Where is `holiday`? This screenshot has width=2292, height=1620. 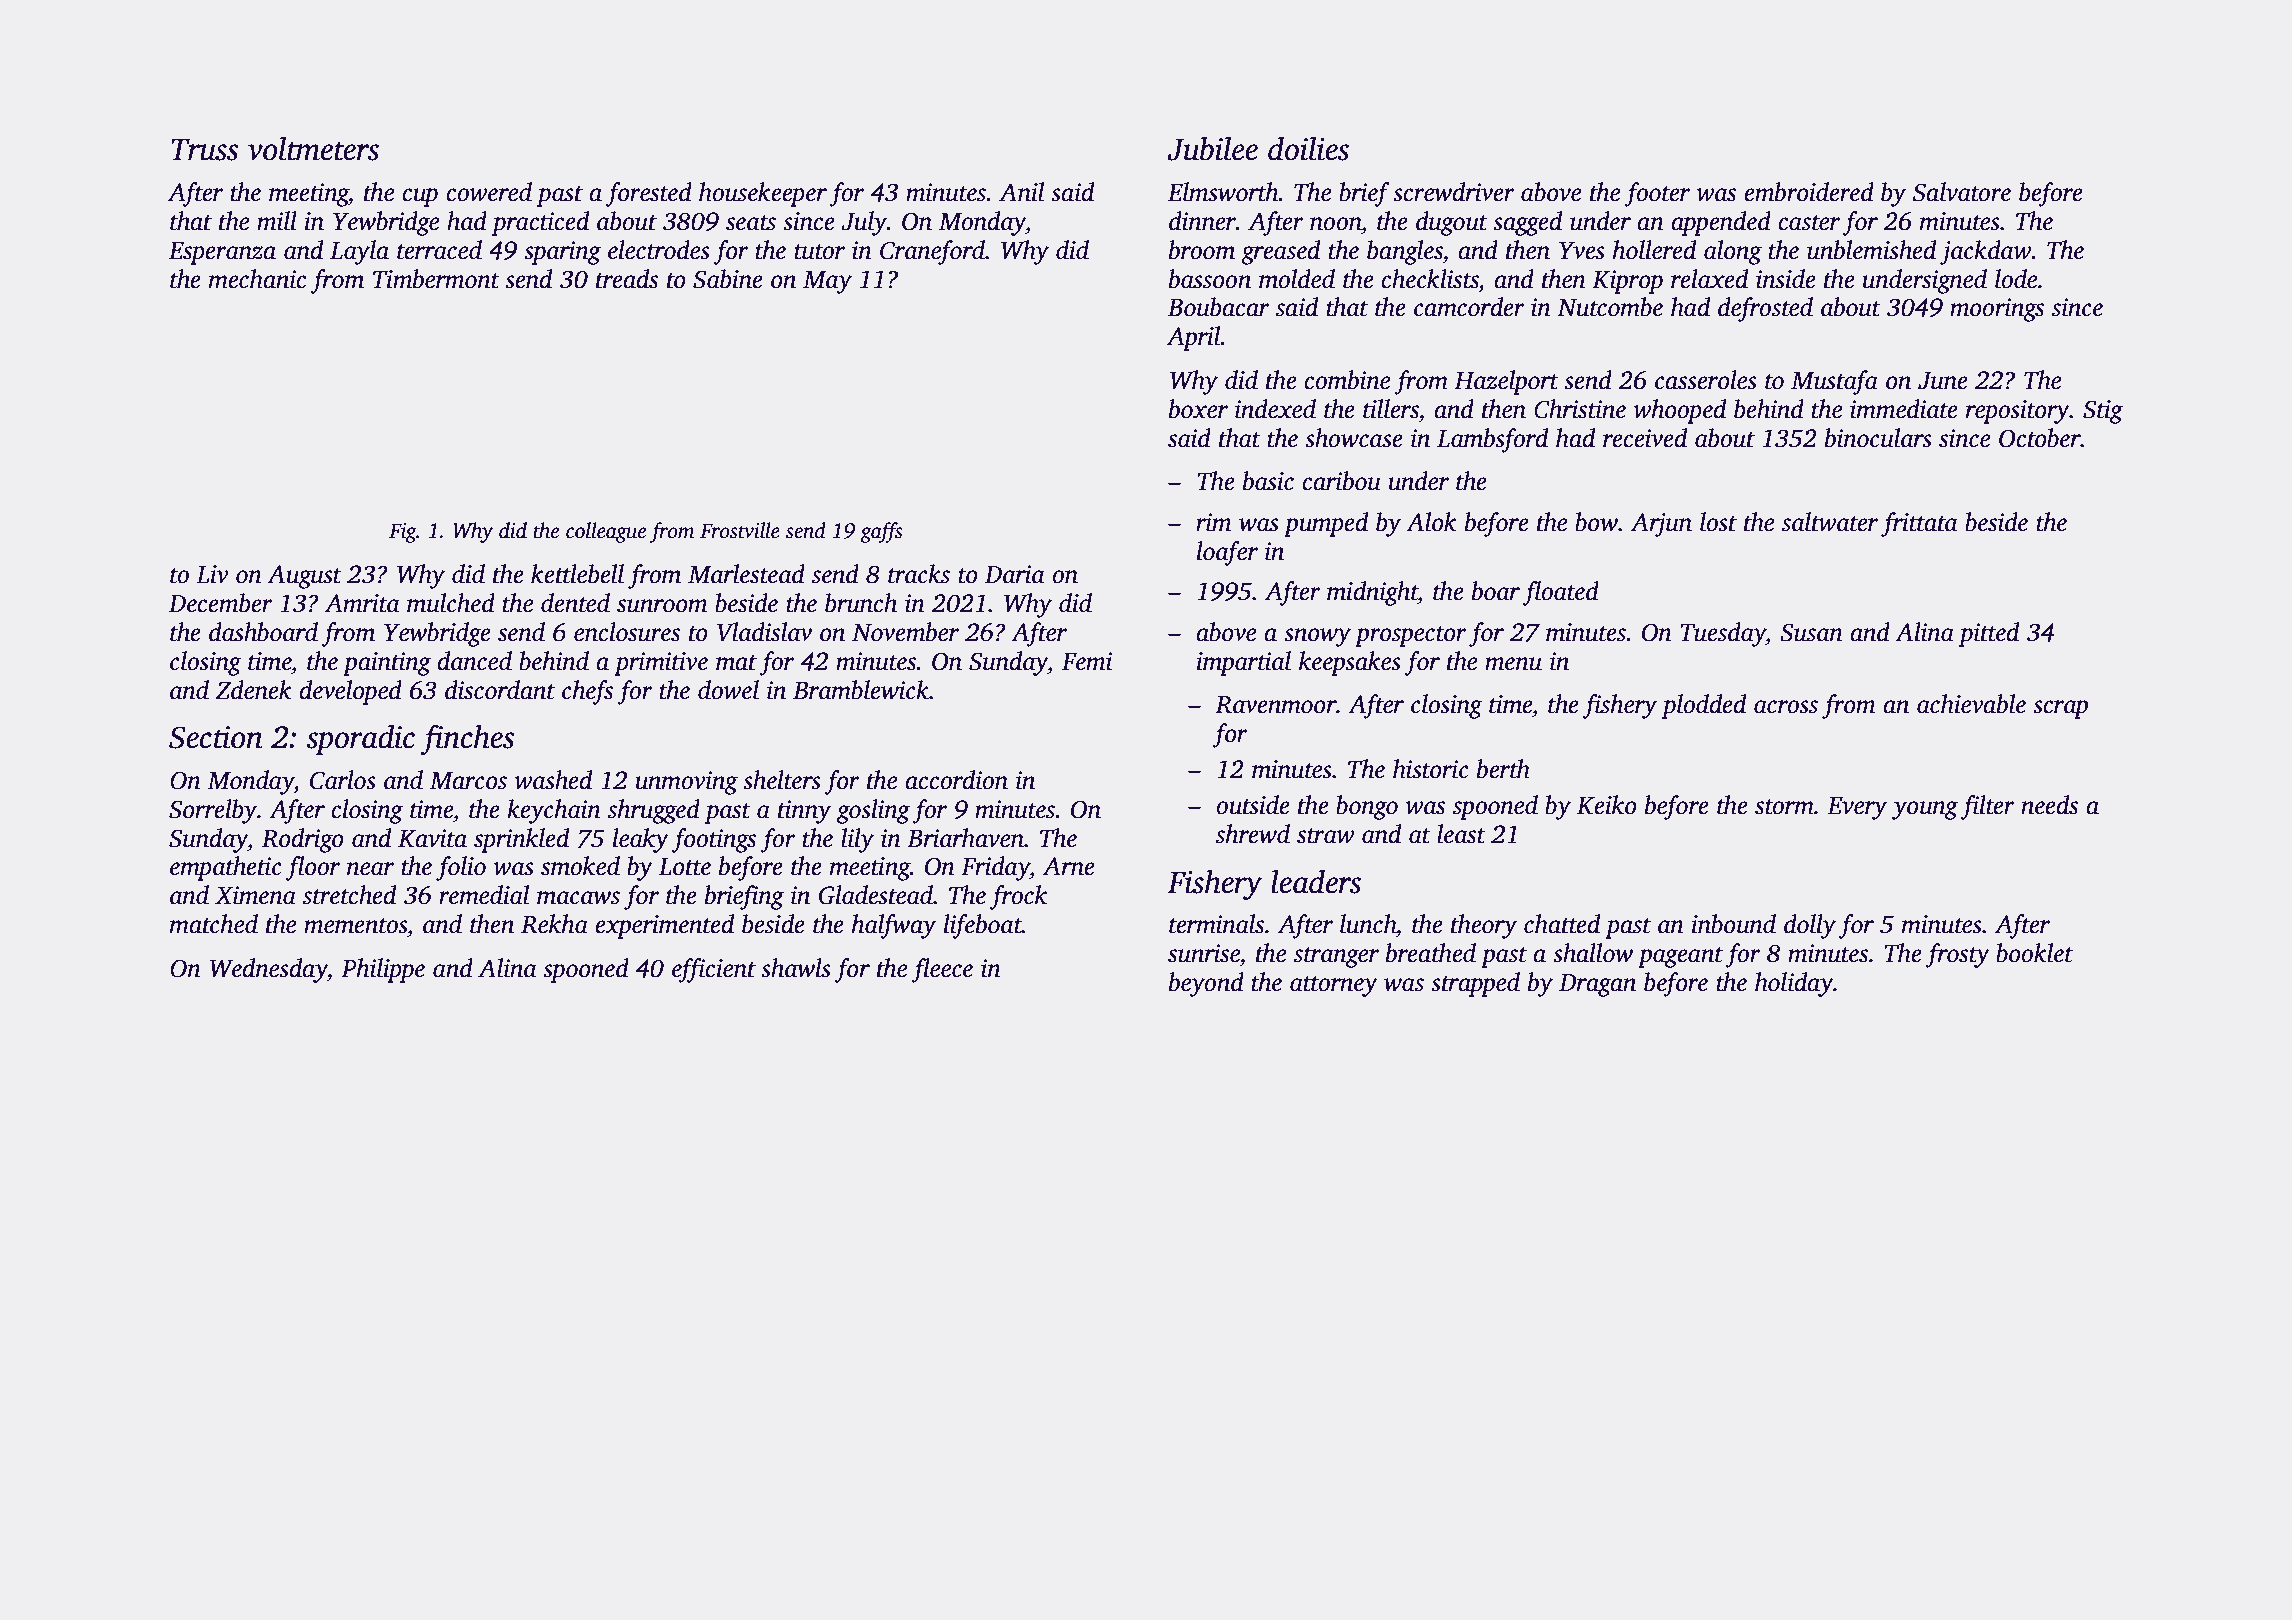 holiday is located at coordinates (1794, 984).
